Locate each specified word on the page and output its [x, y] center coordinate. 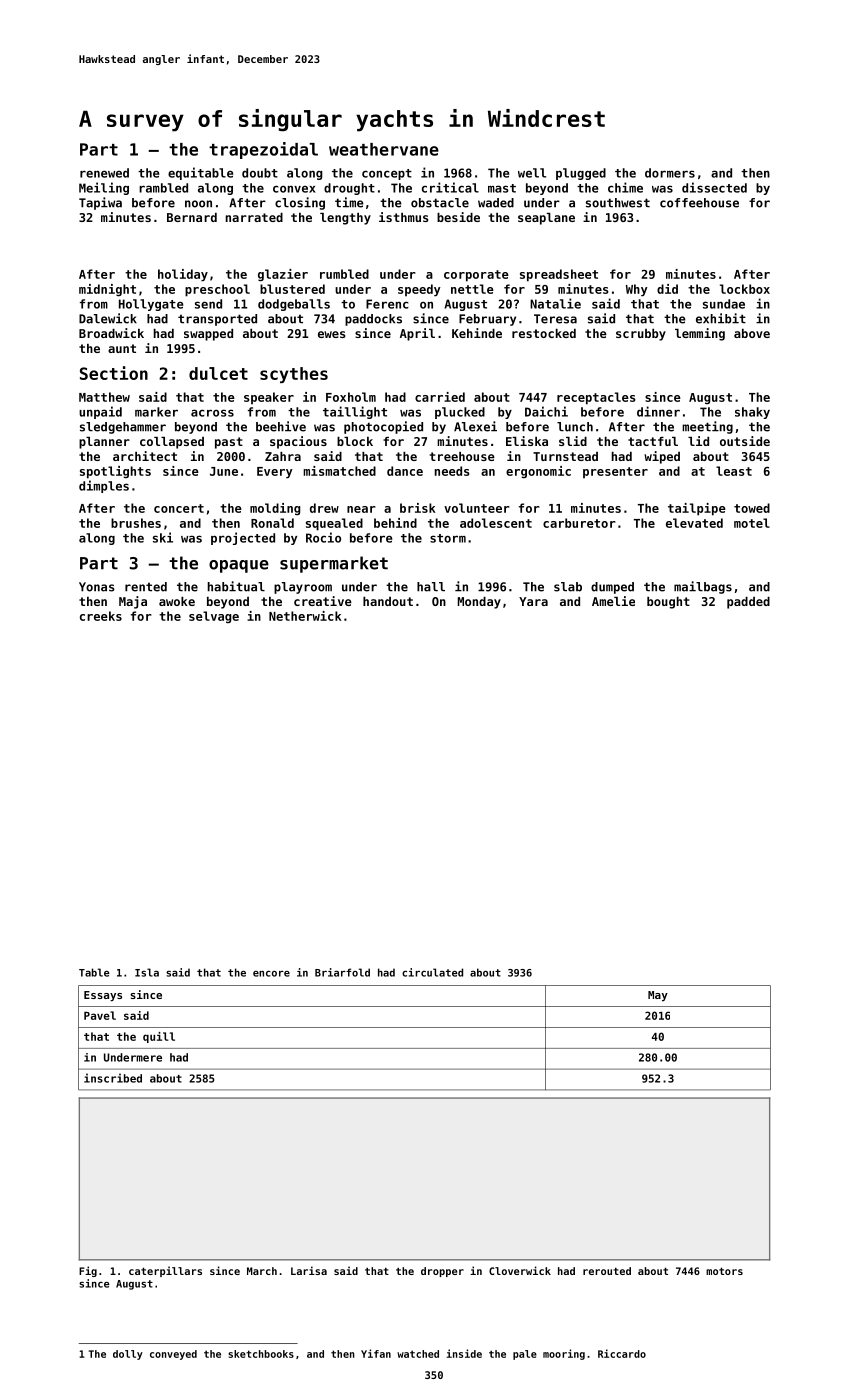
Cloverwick [520, 1270]
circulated [432, 972]
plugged [581, 174]
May [658, 996]
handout [388, 601]
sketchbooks [261, 1354]
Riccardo [622, 1353]
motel [752, 523]
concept [387, 174]
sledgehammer [123, 428]
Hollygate [151, 305]
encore [271, 973]
